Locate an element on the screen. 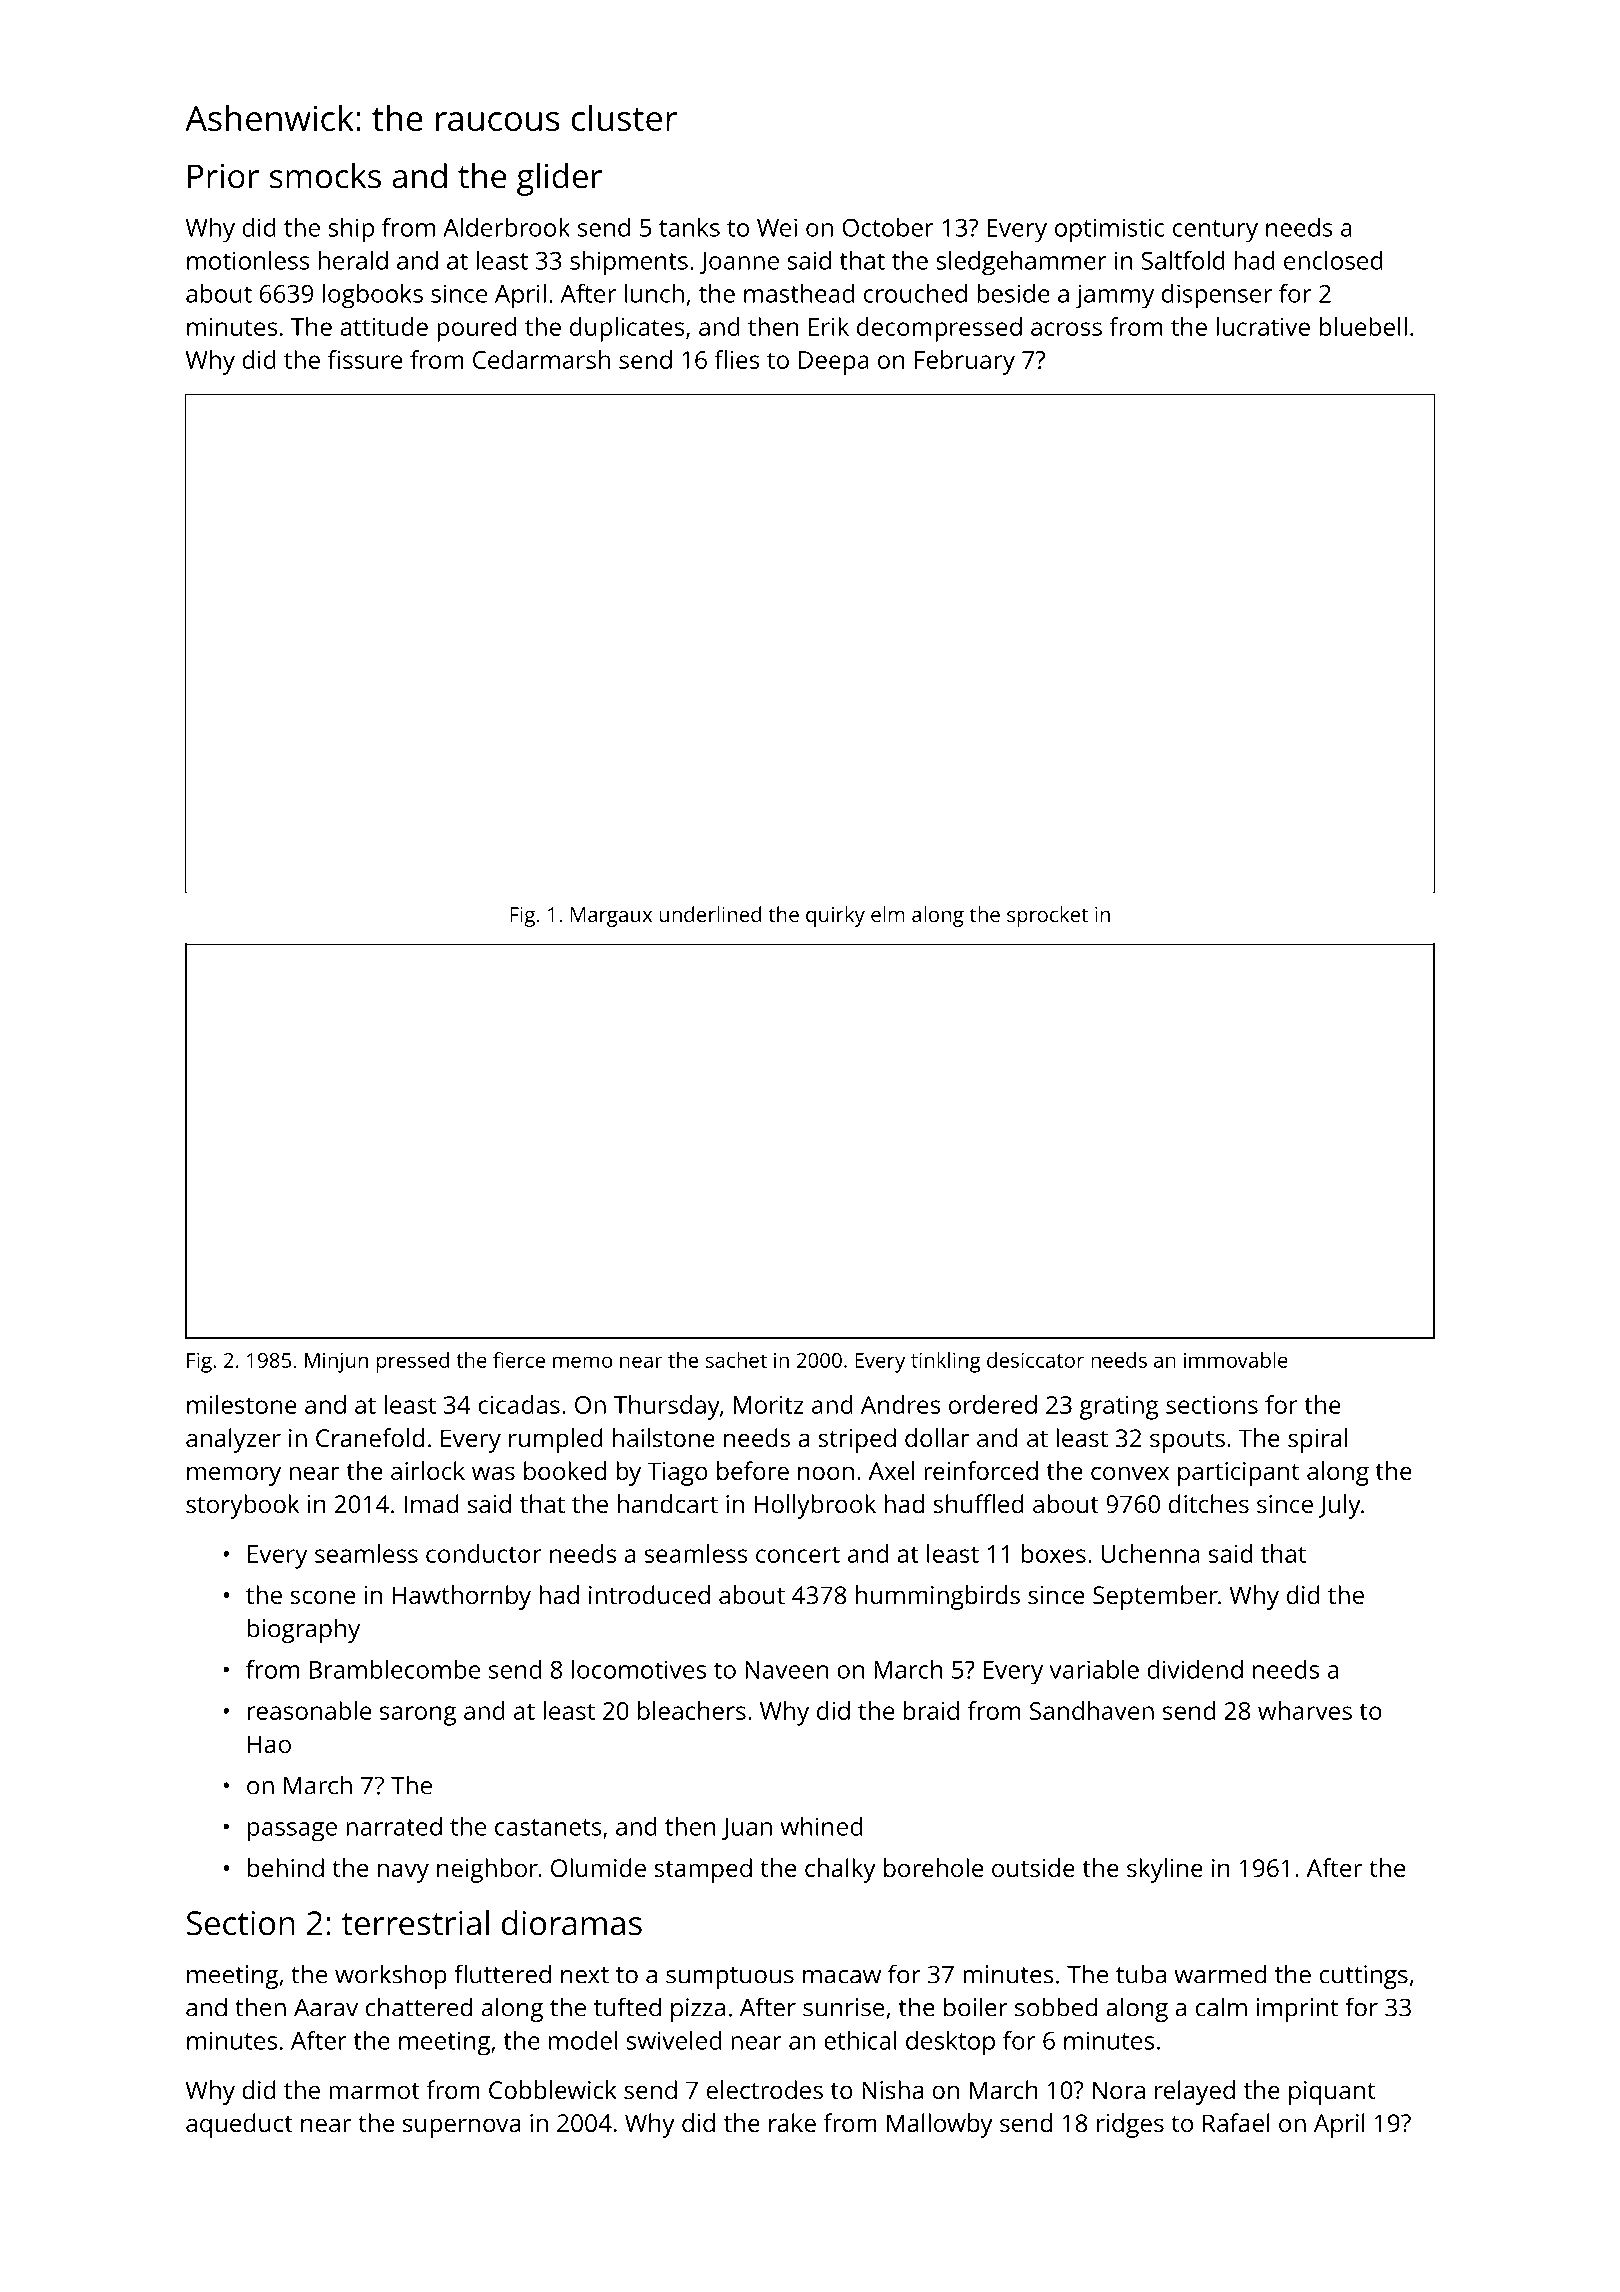 This screenshot has width=1620, height=2292. aqueduct is located at coordinates (239, 2125).
